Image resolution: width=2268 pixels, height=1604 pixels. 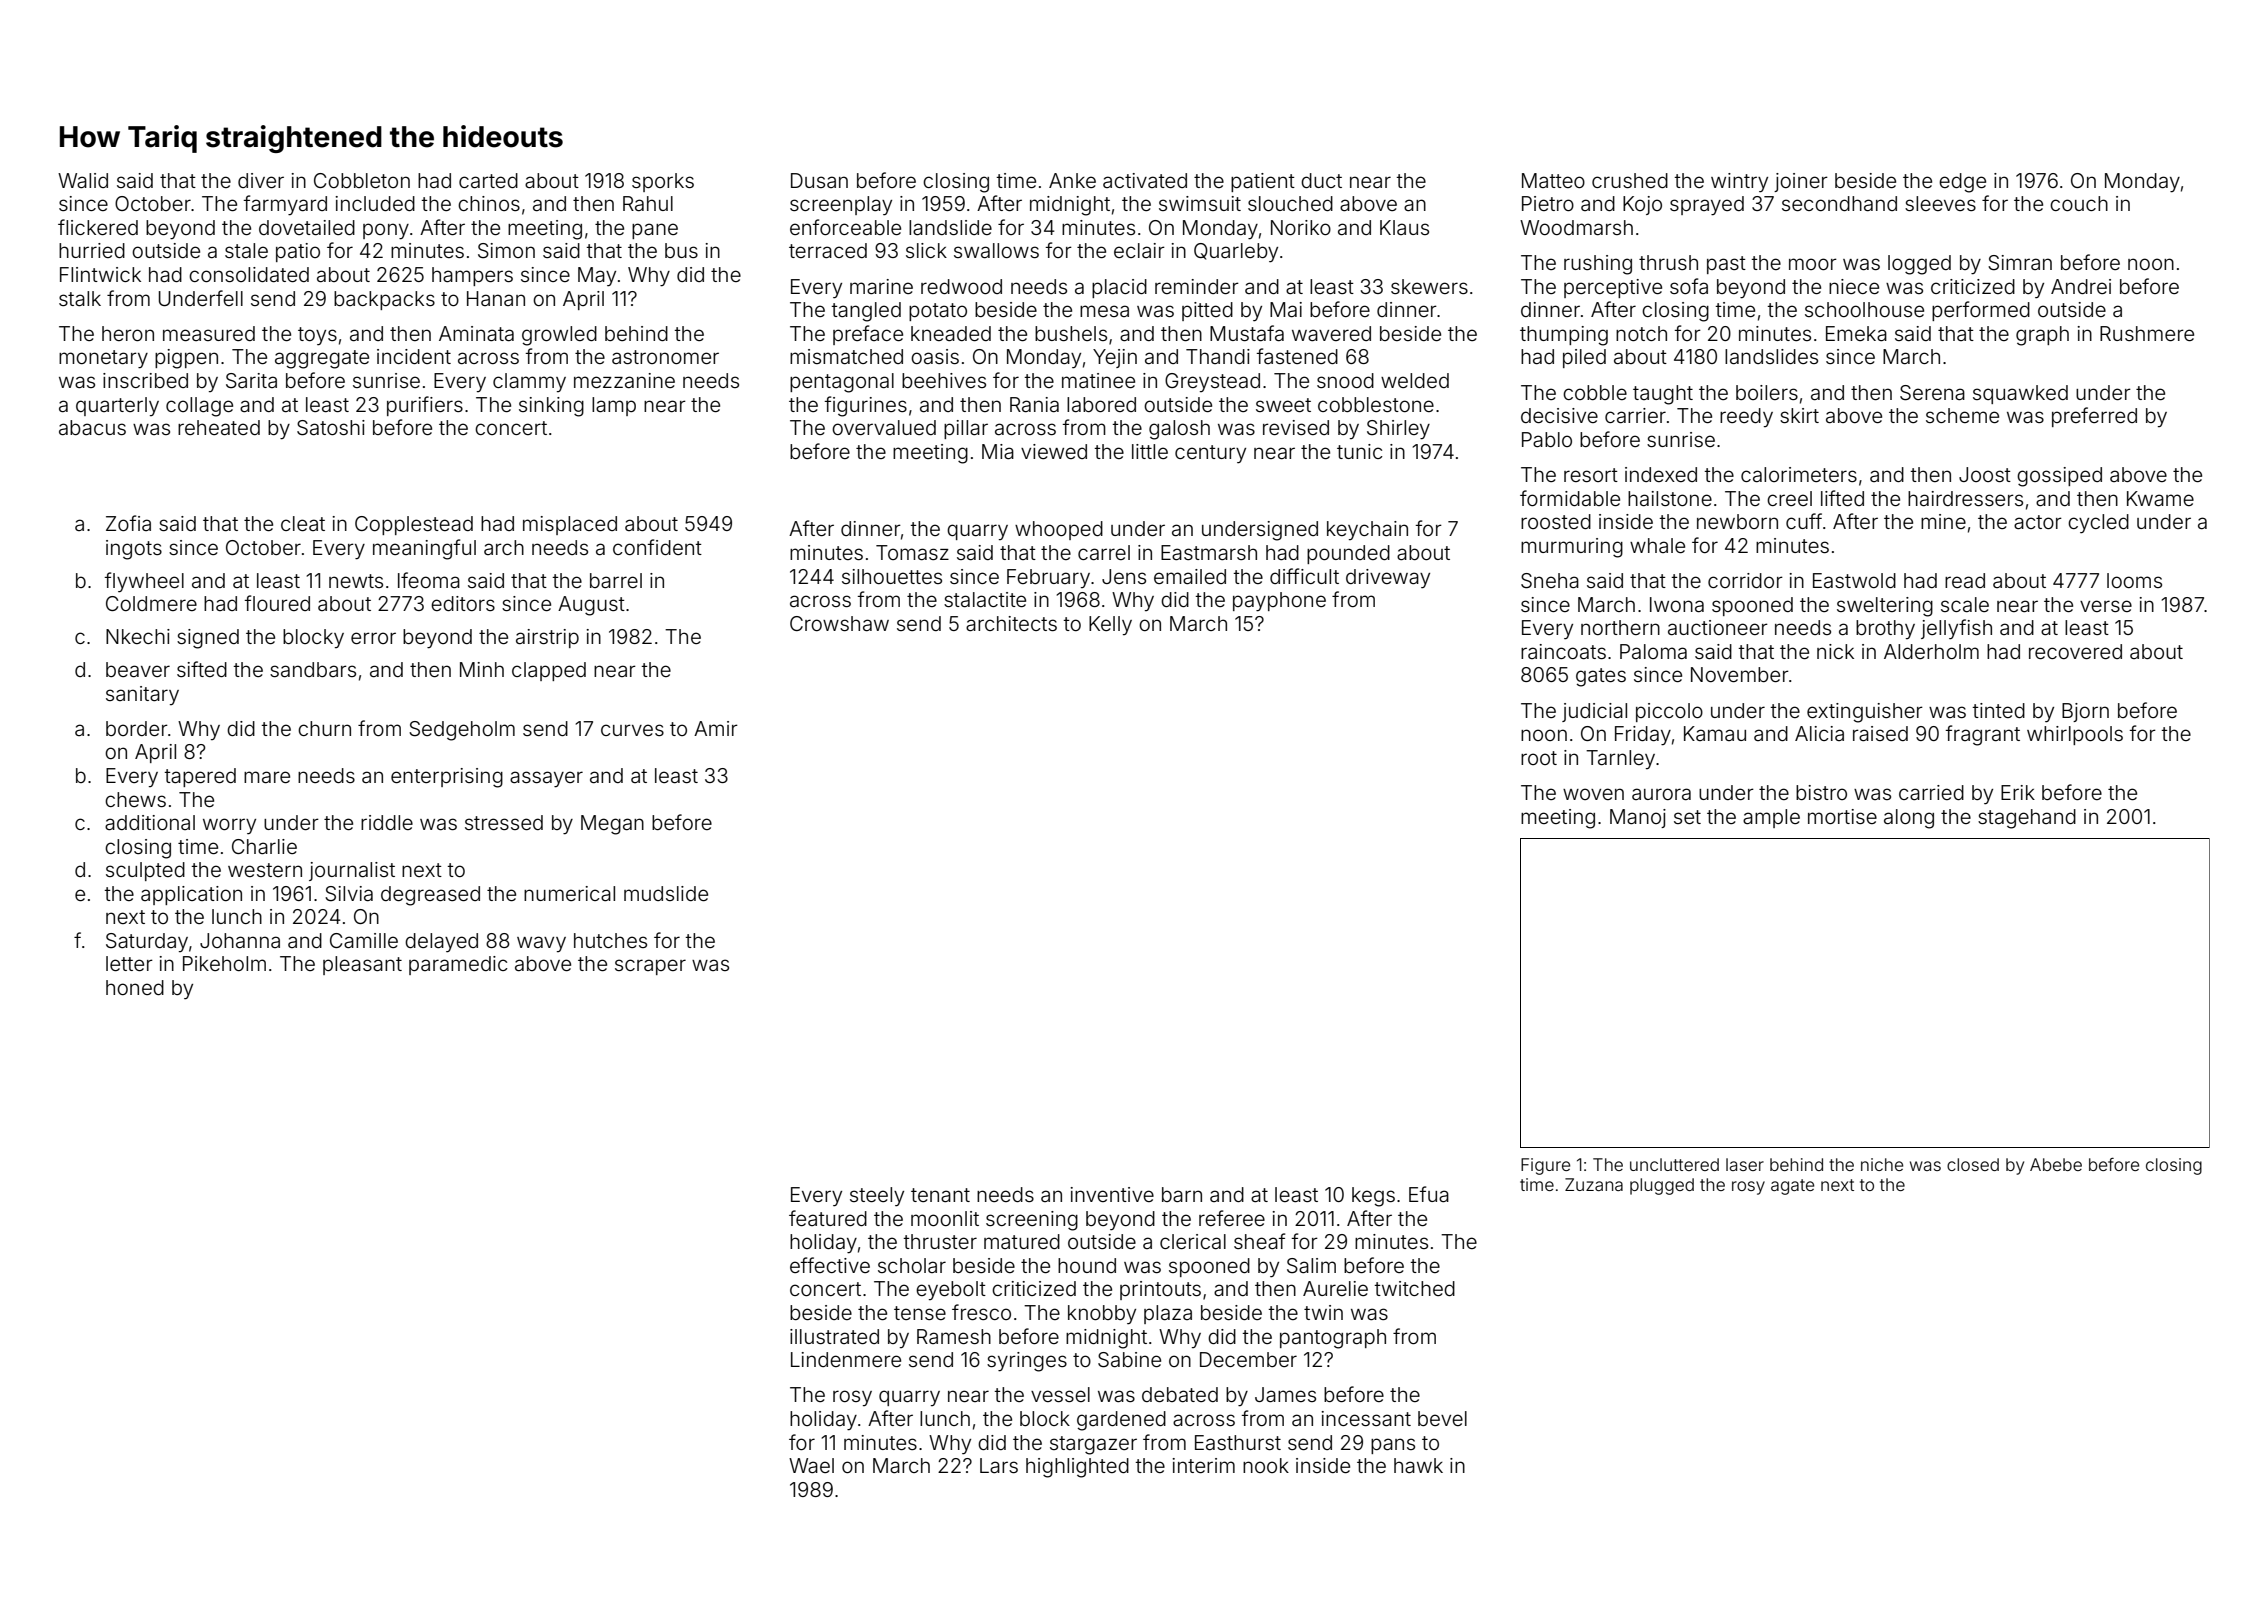 I want to click on Saturday, so click(x=147, y=942).
